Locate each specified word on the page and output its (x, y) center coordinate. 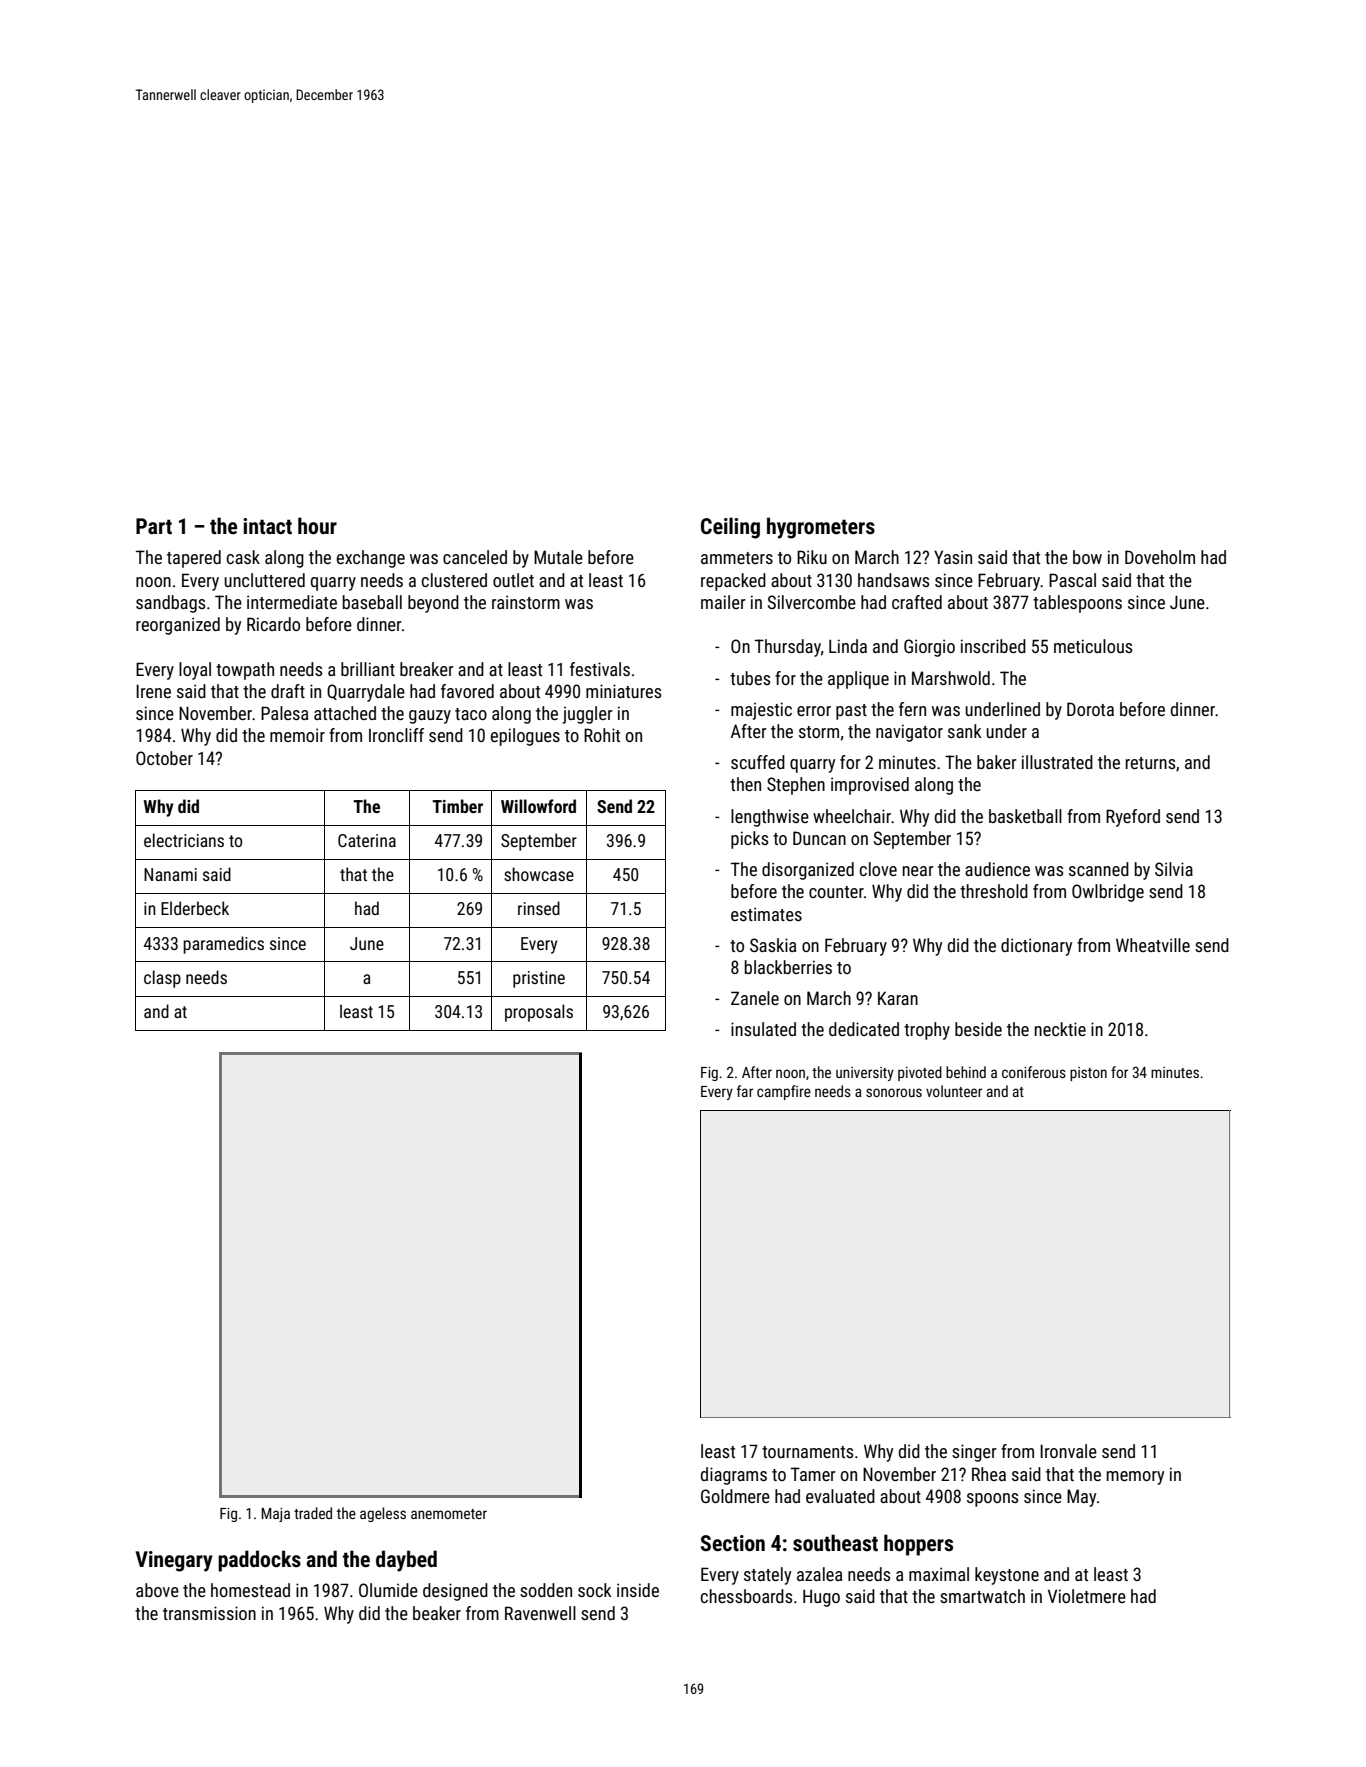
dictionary (1036, 947)
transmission (209, 1613)
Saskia (773, 945)
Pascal (1072, 580)
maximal (939, 1574)
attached (345, 713)
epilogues (525, 737)
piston (1088, 1074)
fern (912, 709)
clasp (162, 979)
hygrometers (821, 528)
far (745, 1091)
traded (313, 1513)
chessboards (746, 1596)
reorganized (178, 626)
